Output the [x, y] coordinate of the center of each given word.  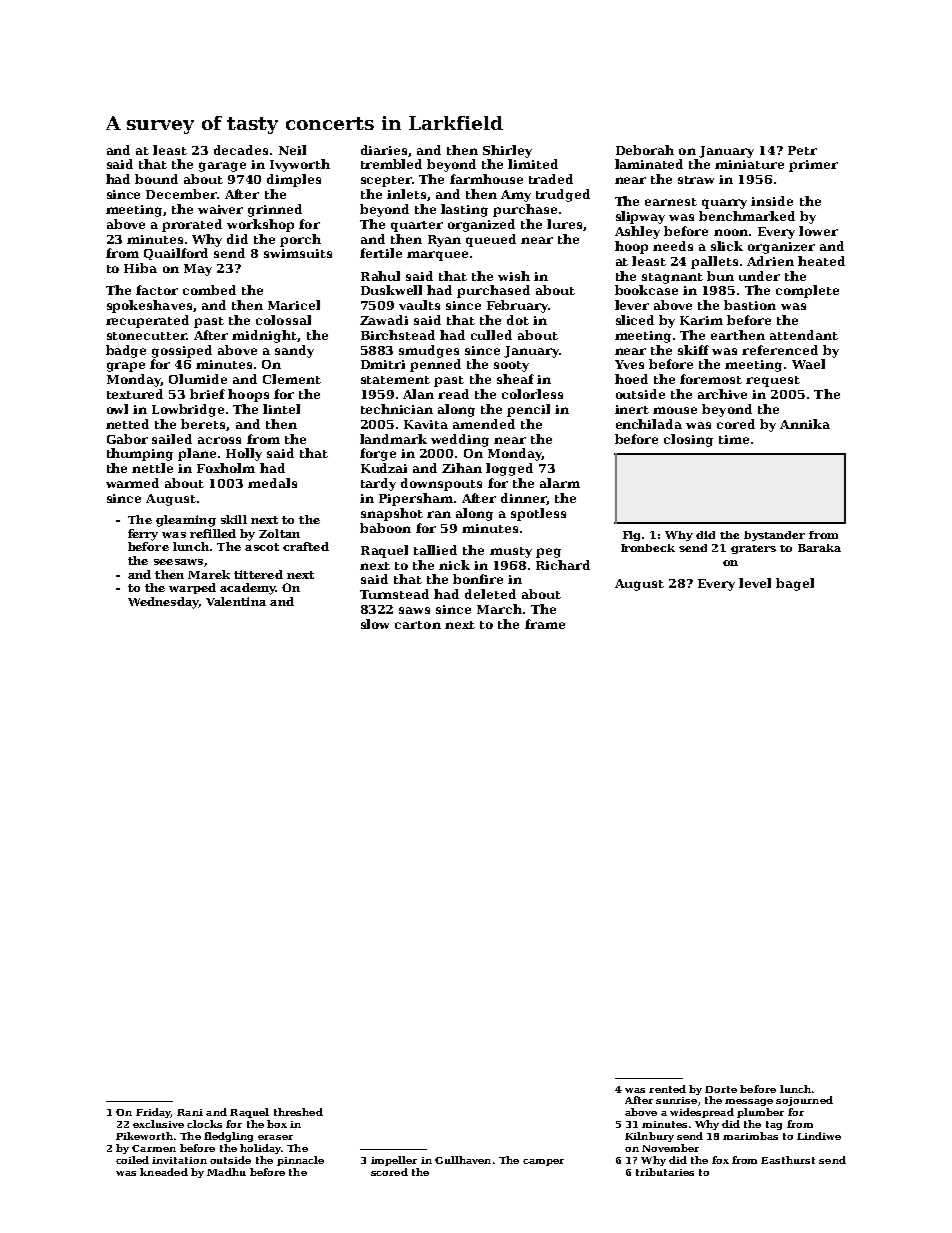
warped [192, 588]
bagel [795, 584]
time [734, 439]
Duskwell [391, 290]
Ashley [637, 232]
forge [378, 454]
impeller [394, 1161]
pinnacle [300, 1161]
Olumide [198, 379]
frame [545, 624]
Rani [190, 1112]
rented [667, 1089]
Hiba [140, 268]
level [755, 583]
